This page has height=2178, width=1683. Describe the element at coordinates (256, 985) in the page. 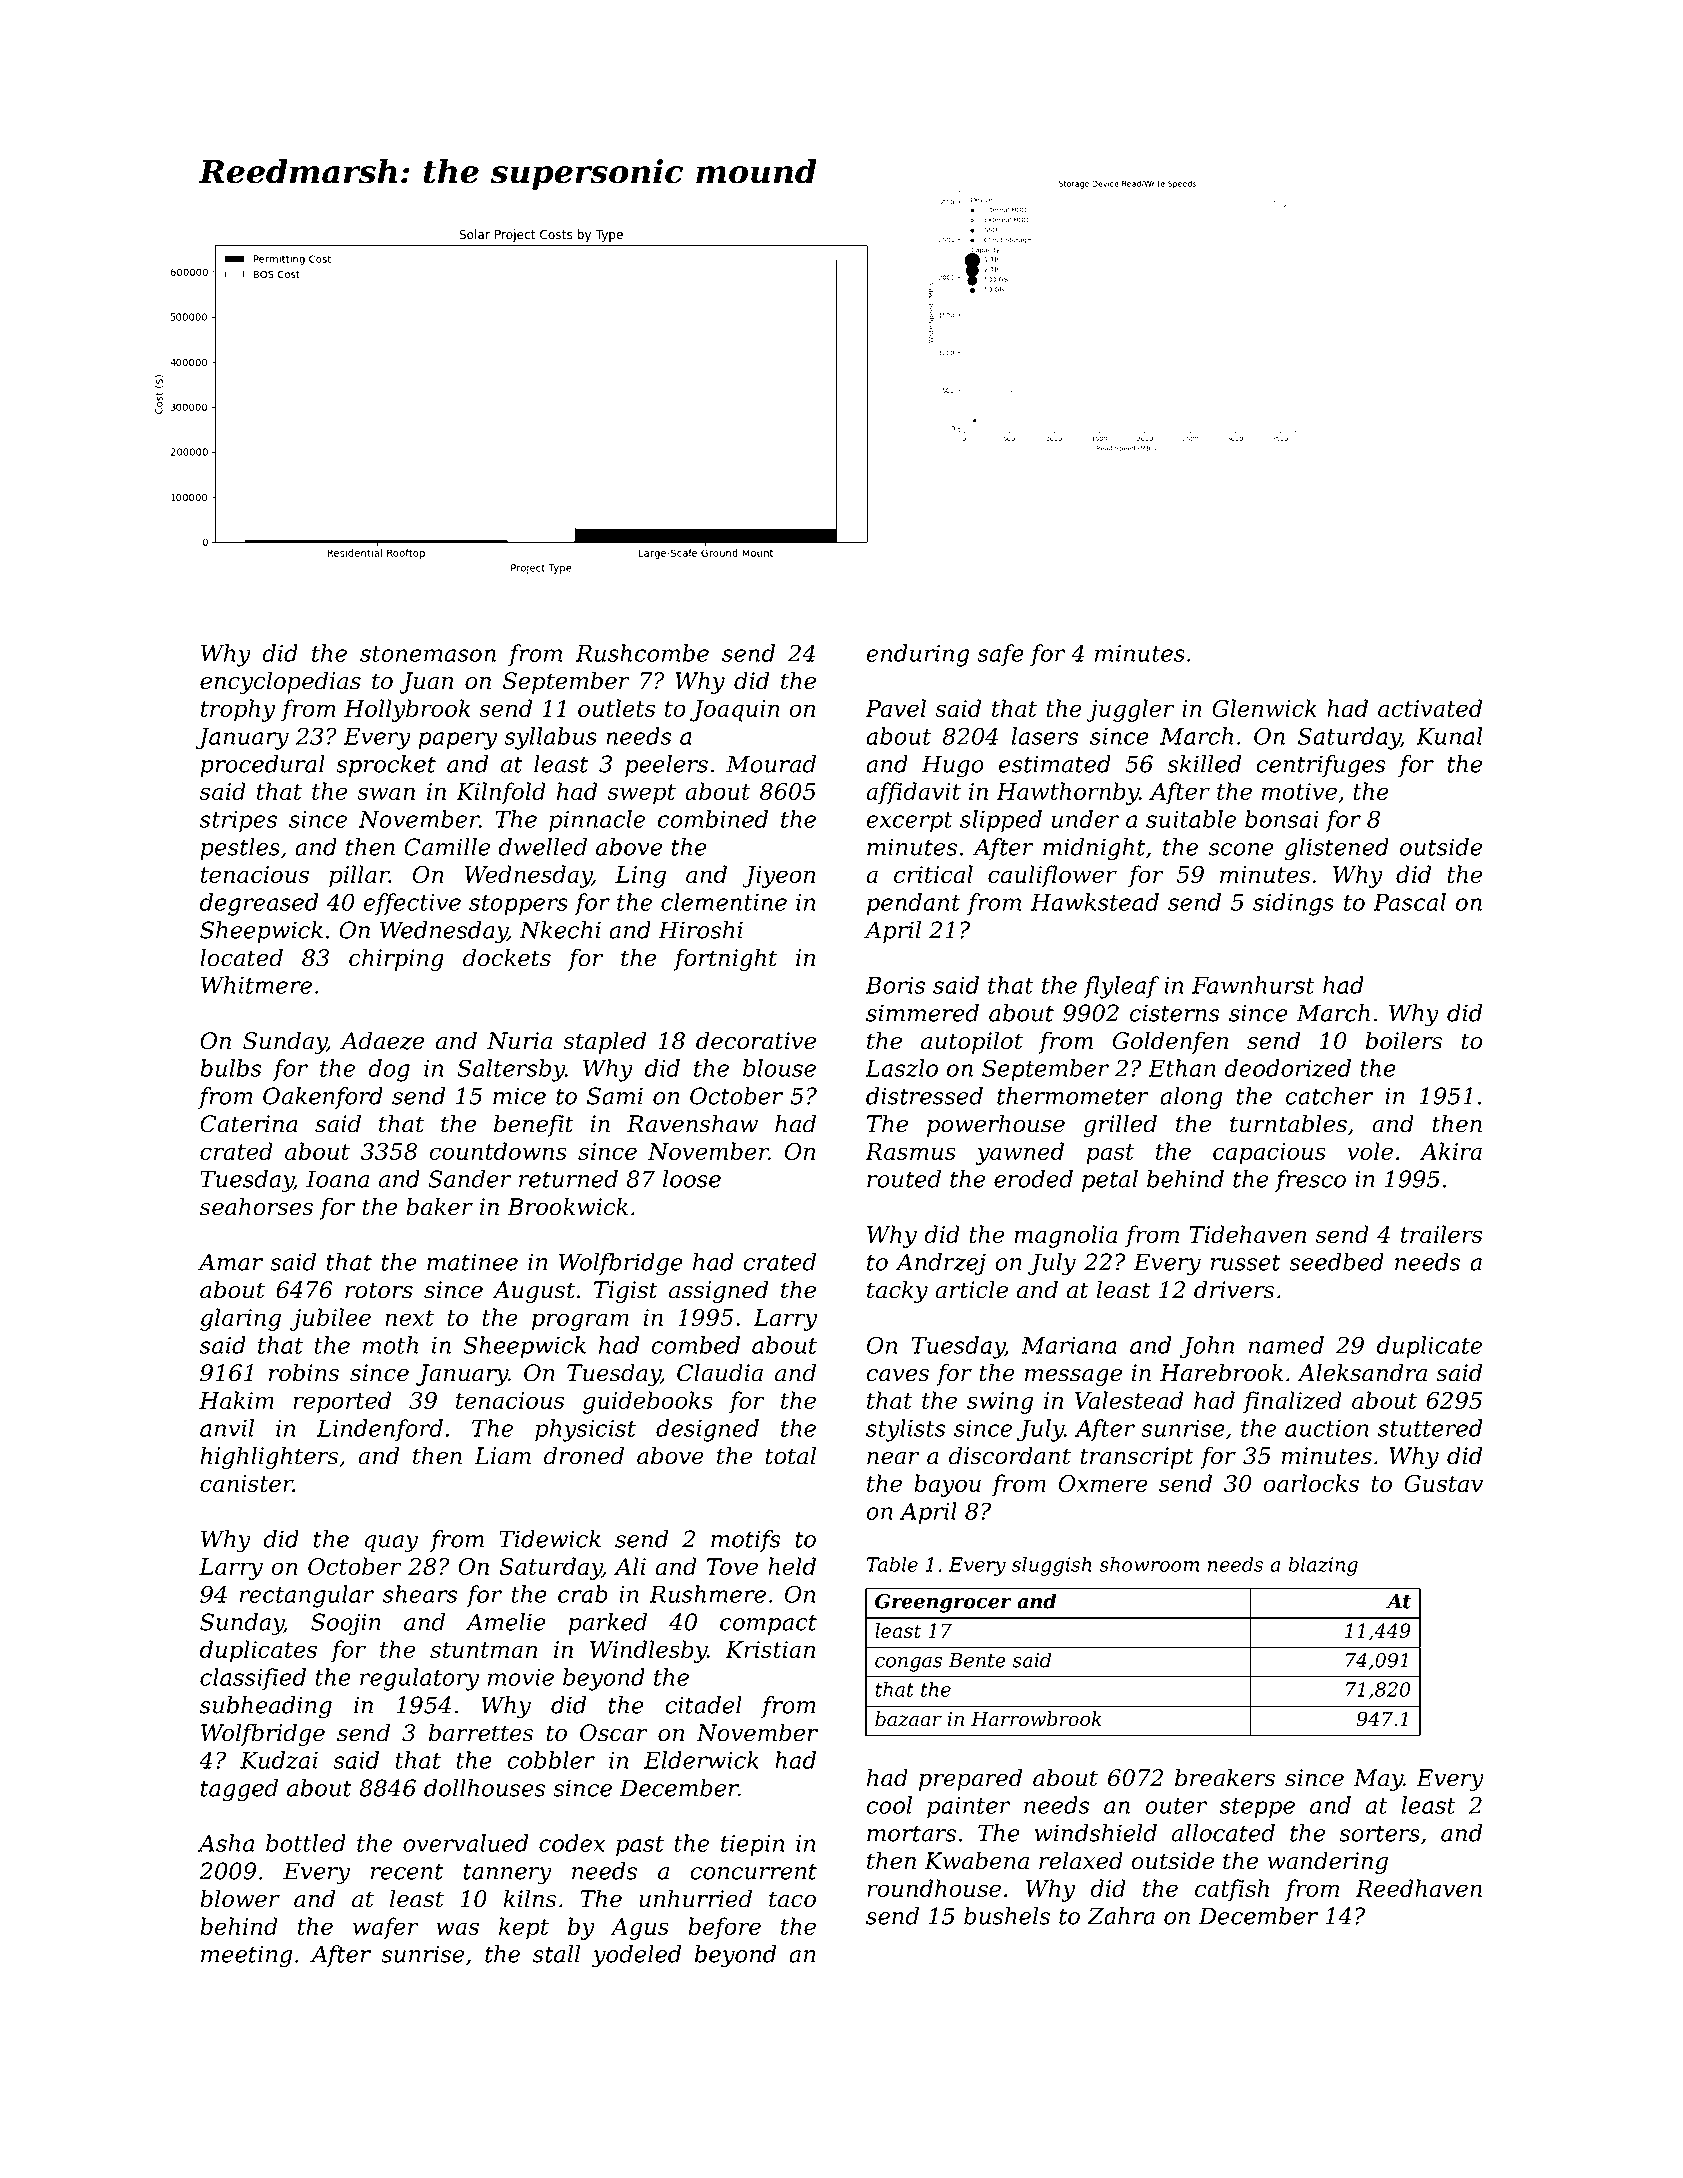

I see `Whitmere` at that location.
